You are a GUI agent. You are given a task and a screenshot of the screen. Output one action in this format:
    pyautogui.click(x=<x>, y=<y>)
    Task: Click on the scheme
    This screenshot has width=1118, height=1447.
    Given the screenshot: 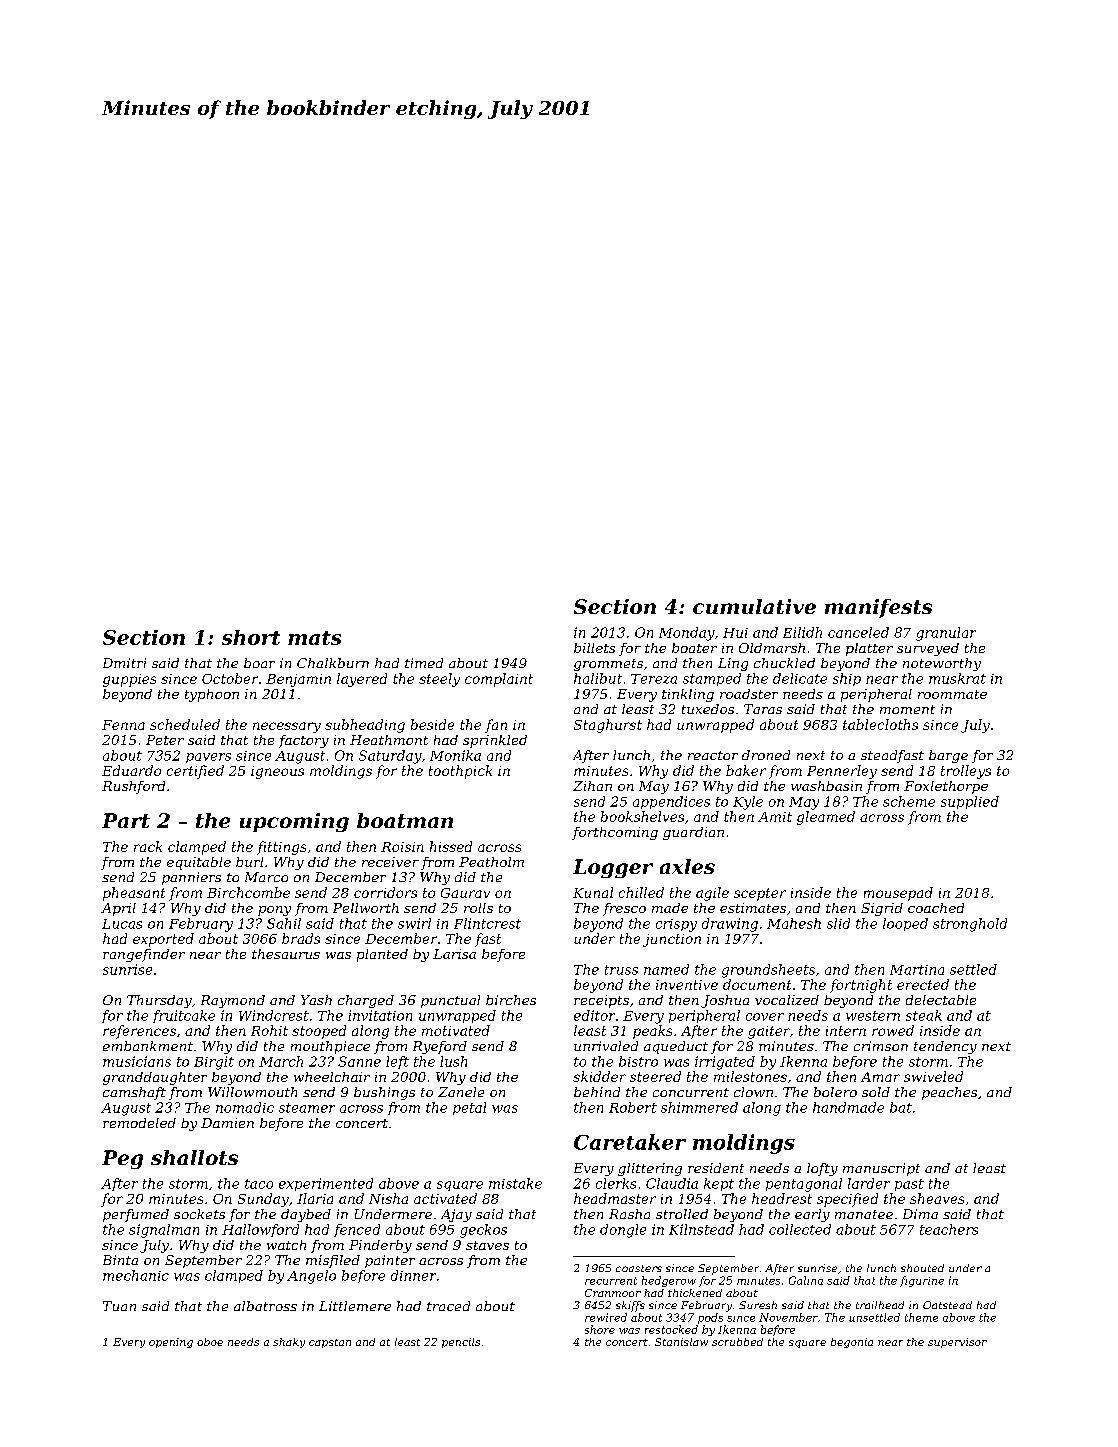 What is the action you would take?
    pyautogui.click(x=909, y=801)
